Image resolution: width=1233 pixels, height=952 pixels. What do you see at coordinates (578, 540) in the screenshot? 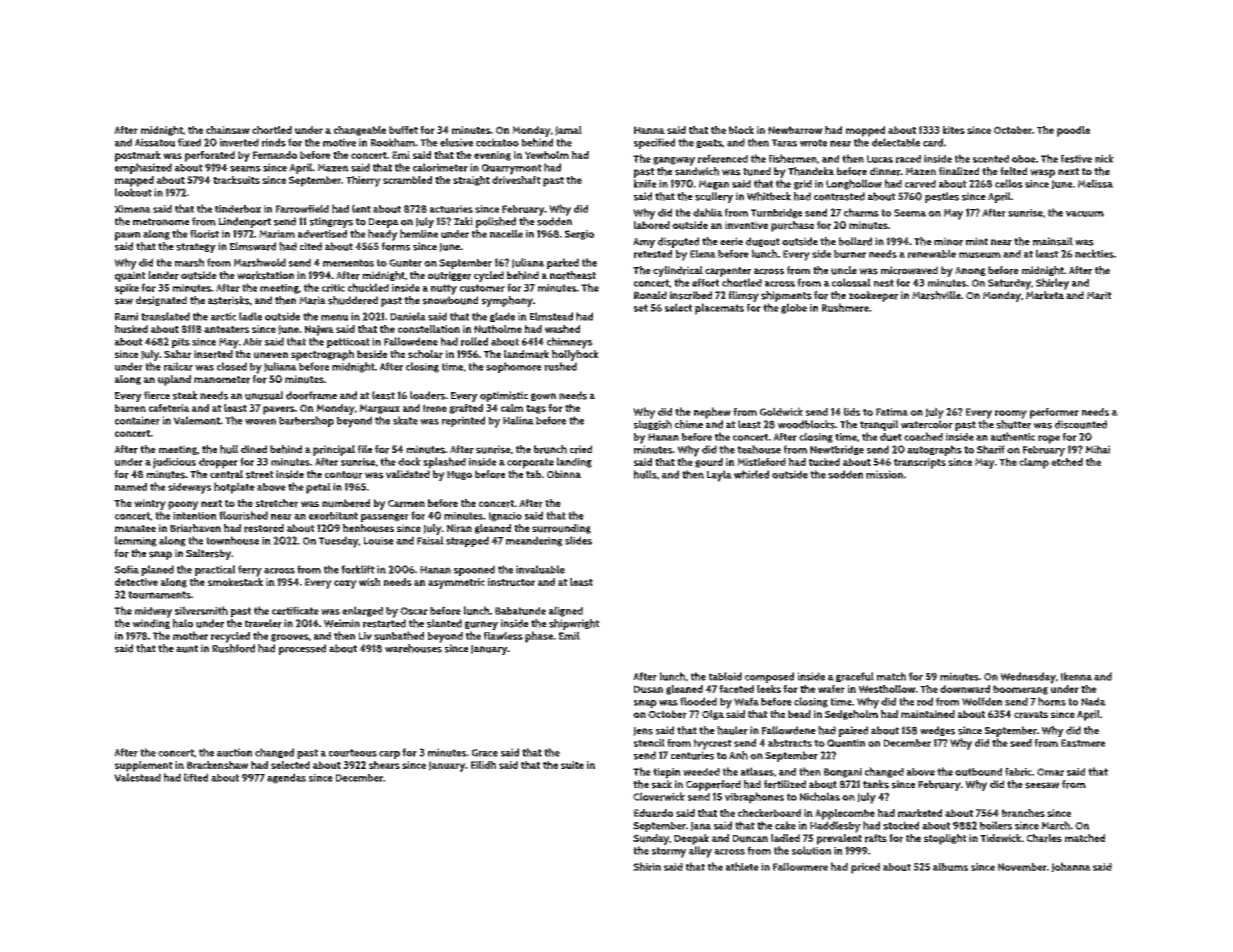
I see `slides` at bounding box center [578, 540].
